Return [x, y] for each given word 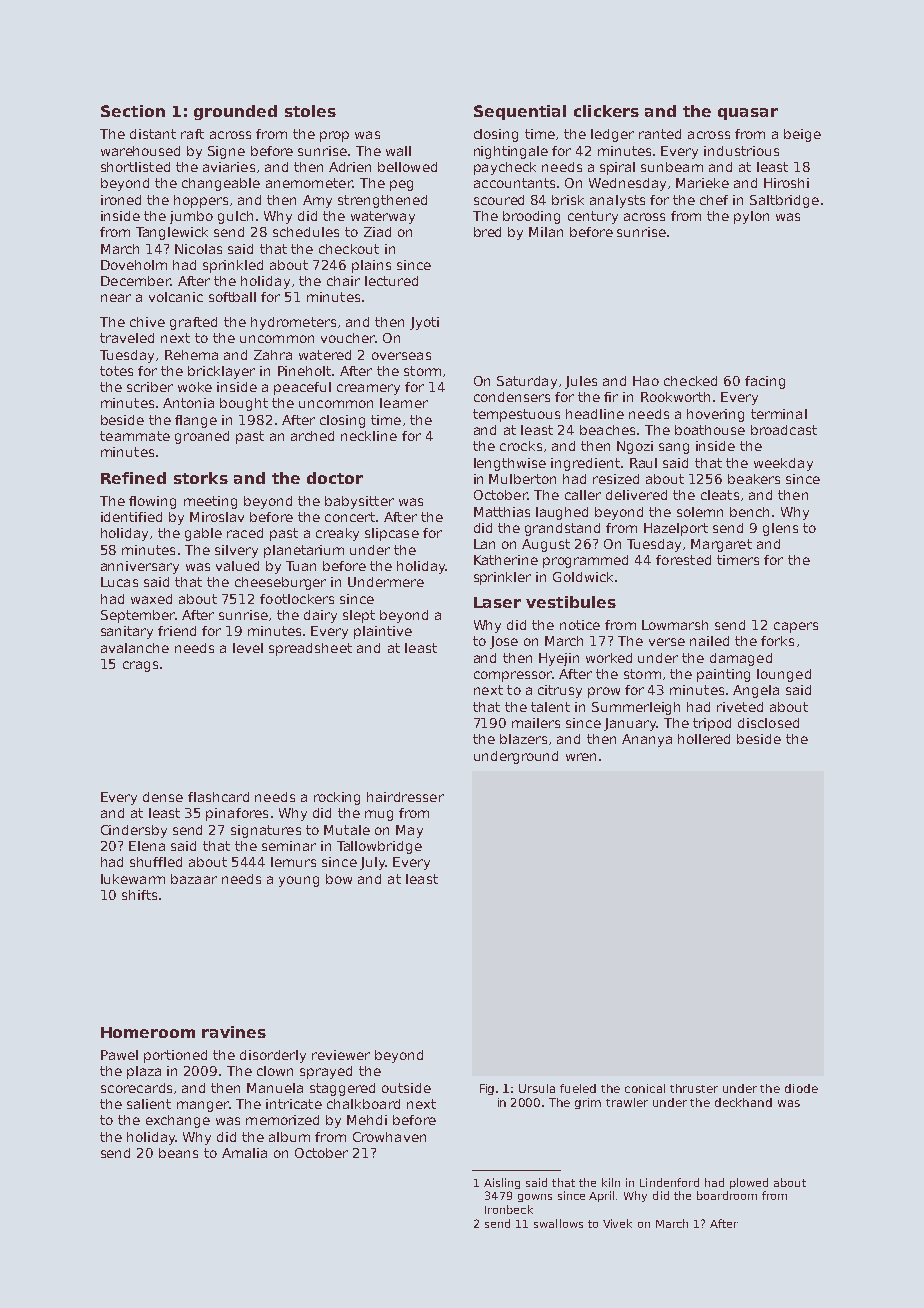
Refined [133, 478]
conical [645, 1088]
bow [339, 879]
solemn [700, 512]
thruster [694, 1088]
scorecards [136, 1088]
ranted [660, 134]
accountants [514, 183]
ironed [121, 200]
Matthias [502, 512]
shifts [139, 895]
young [299, 881]
